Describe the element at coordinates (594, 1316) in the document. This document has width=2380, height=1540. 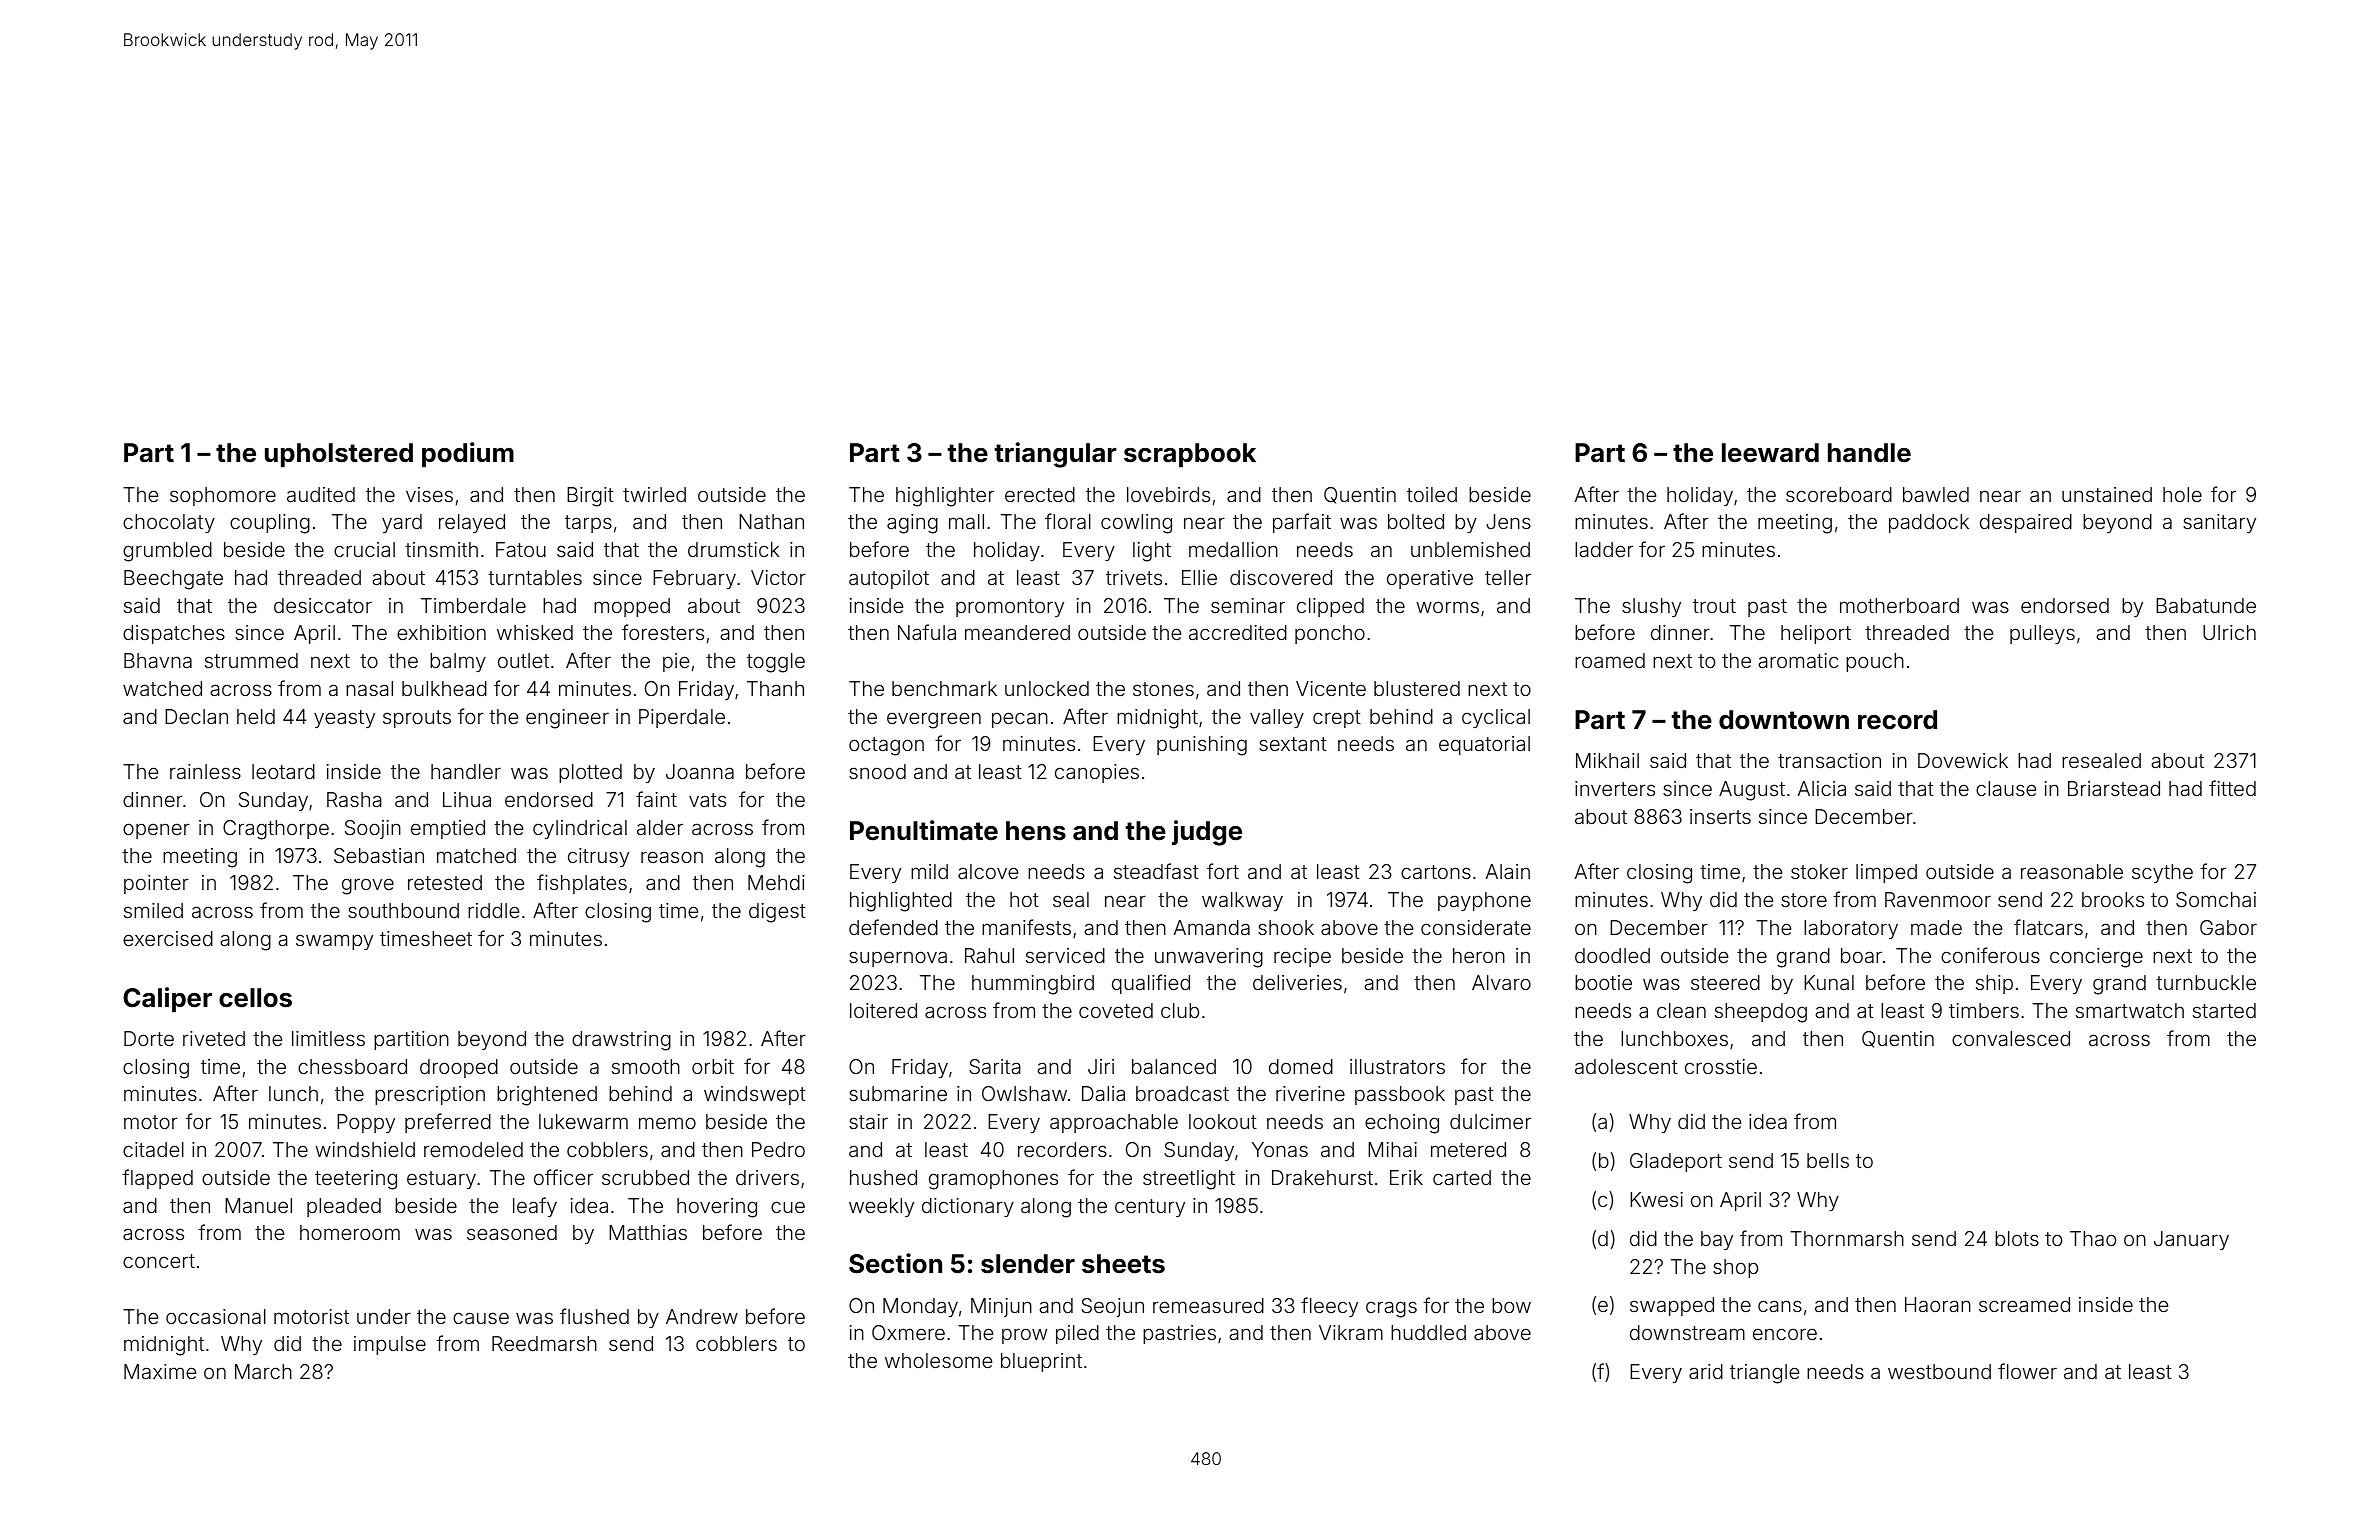
I see `flushed` at that location.
